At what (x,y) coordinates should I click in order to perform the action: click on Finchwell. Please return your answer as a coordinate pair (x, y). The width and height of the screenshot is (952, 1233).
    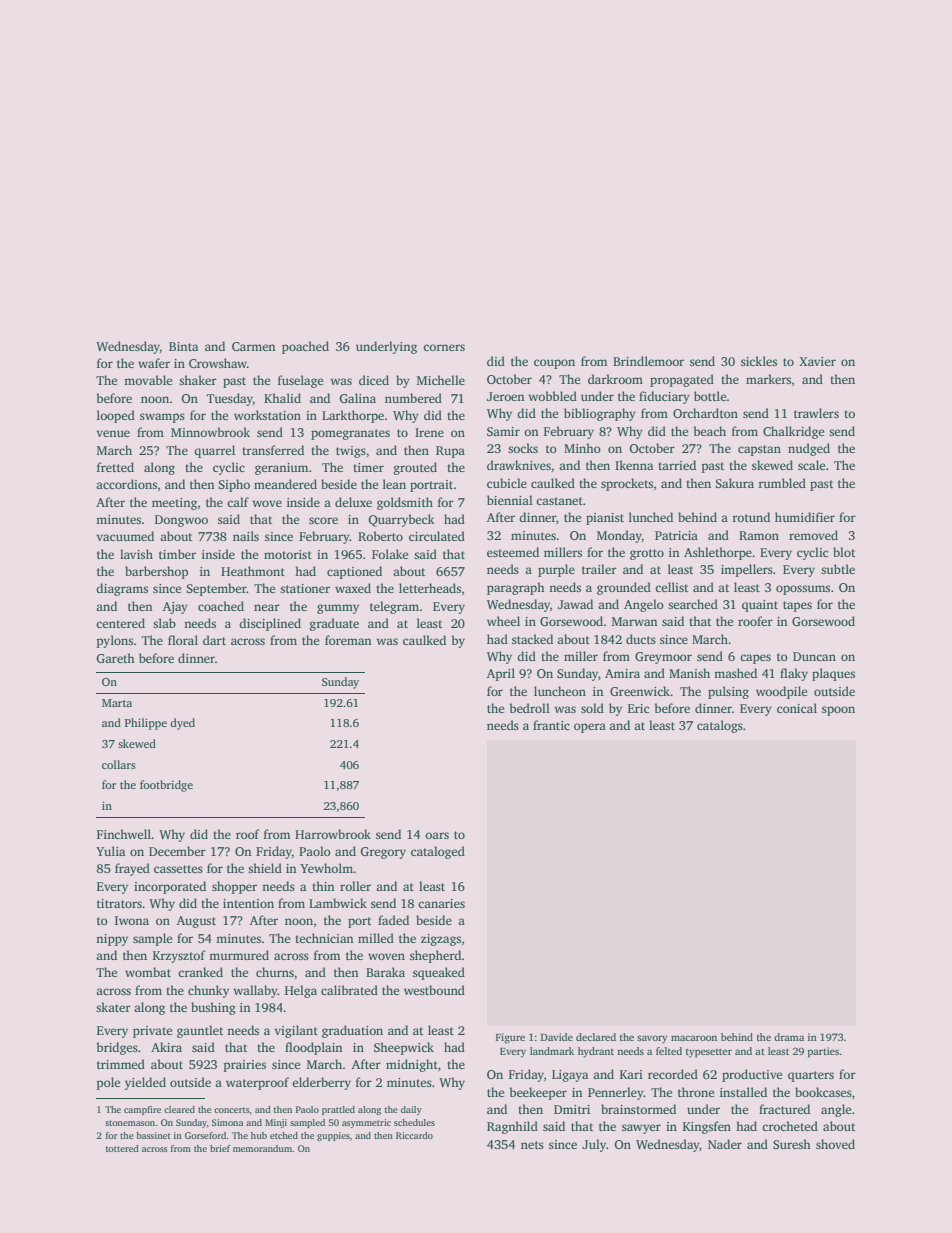
    Looking at the image, I should click on (124, 834).
